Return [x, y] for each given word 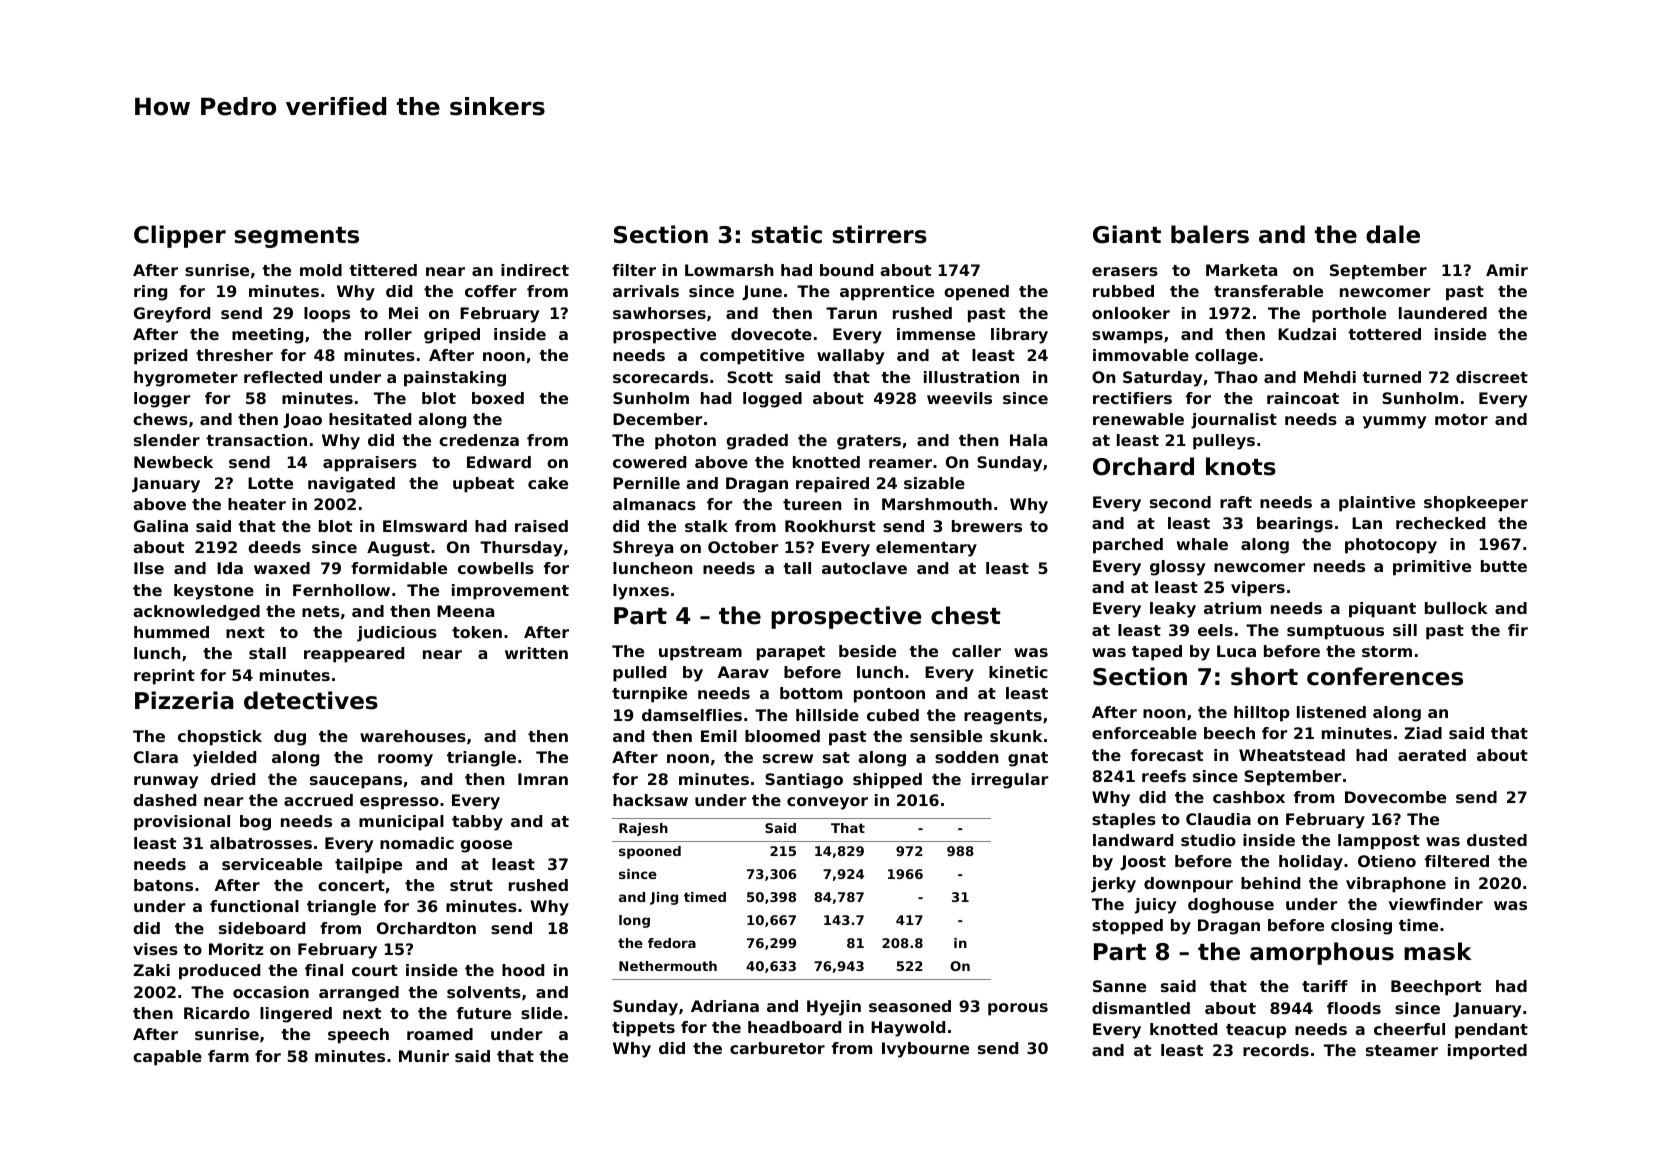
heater [257, 504]
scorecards [660, 377]
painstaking [455, 379]
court [375, 970]
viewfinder [1436, 904]
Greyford [172, 315]
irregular [1010, 781]
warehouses [413, 736]
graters [869, 442]
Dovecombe [1395, 797]
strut [471, 885]
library [1019, 336]
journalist [1234, 421]
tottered [1384, 334]
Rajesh [643, 829]
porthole [1349, 315]
